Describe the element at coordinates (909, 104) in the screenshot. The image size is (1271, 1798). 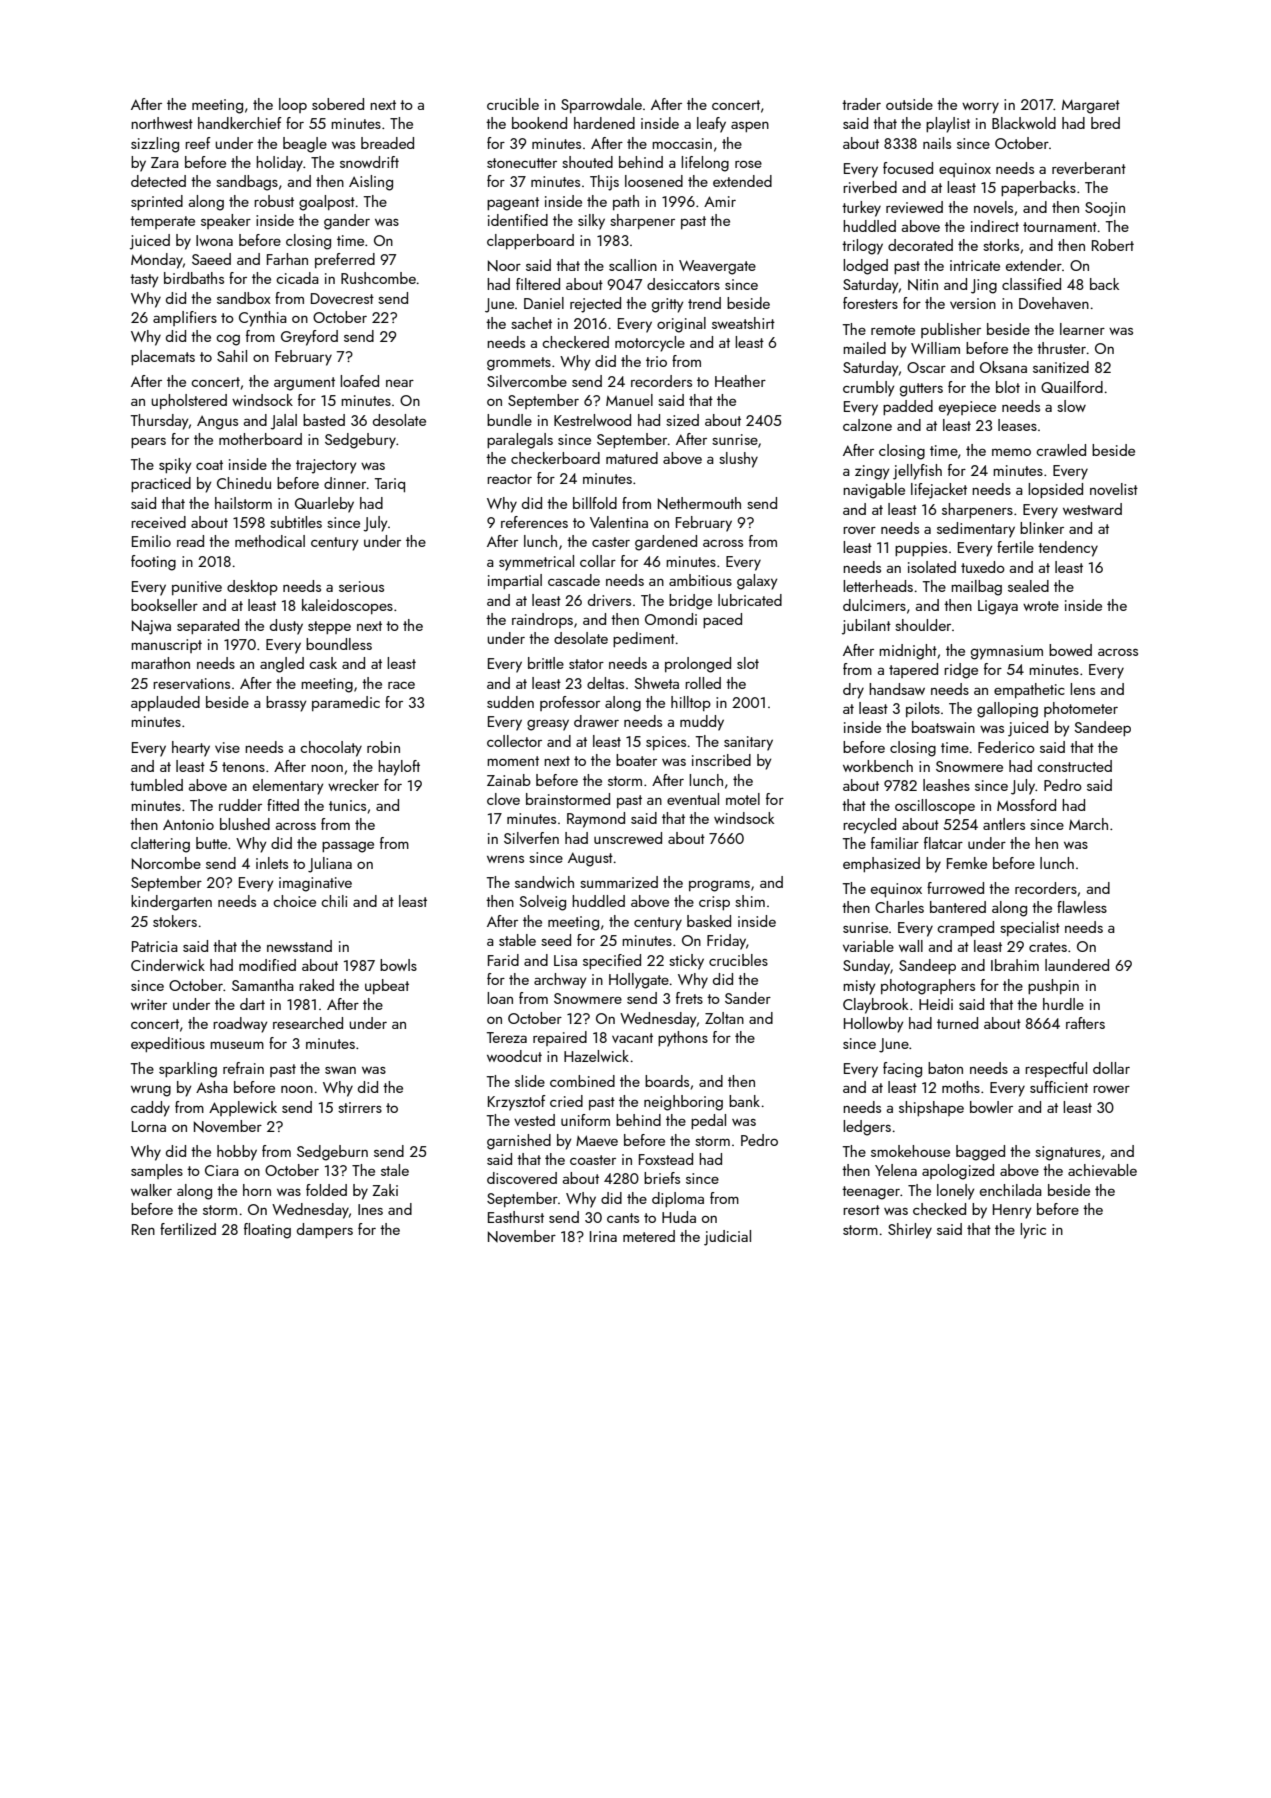
I see `outside` at that location.
